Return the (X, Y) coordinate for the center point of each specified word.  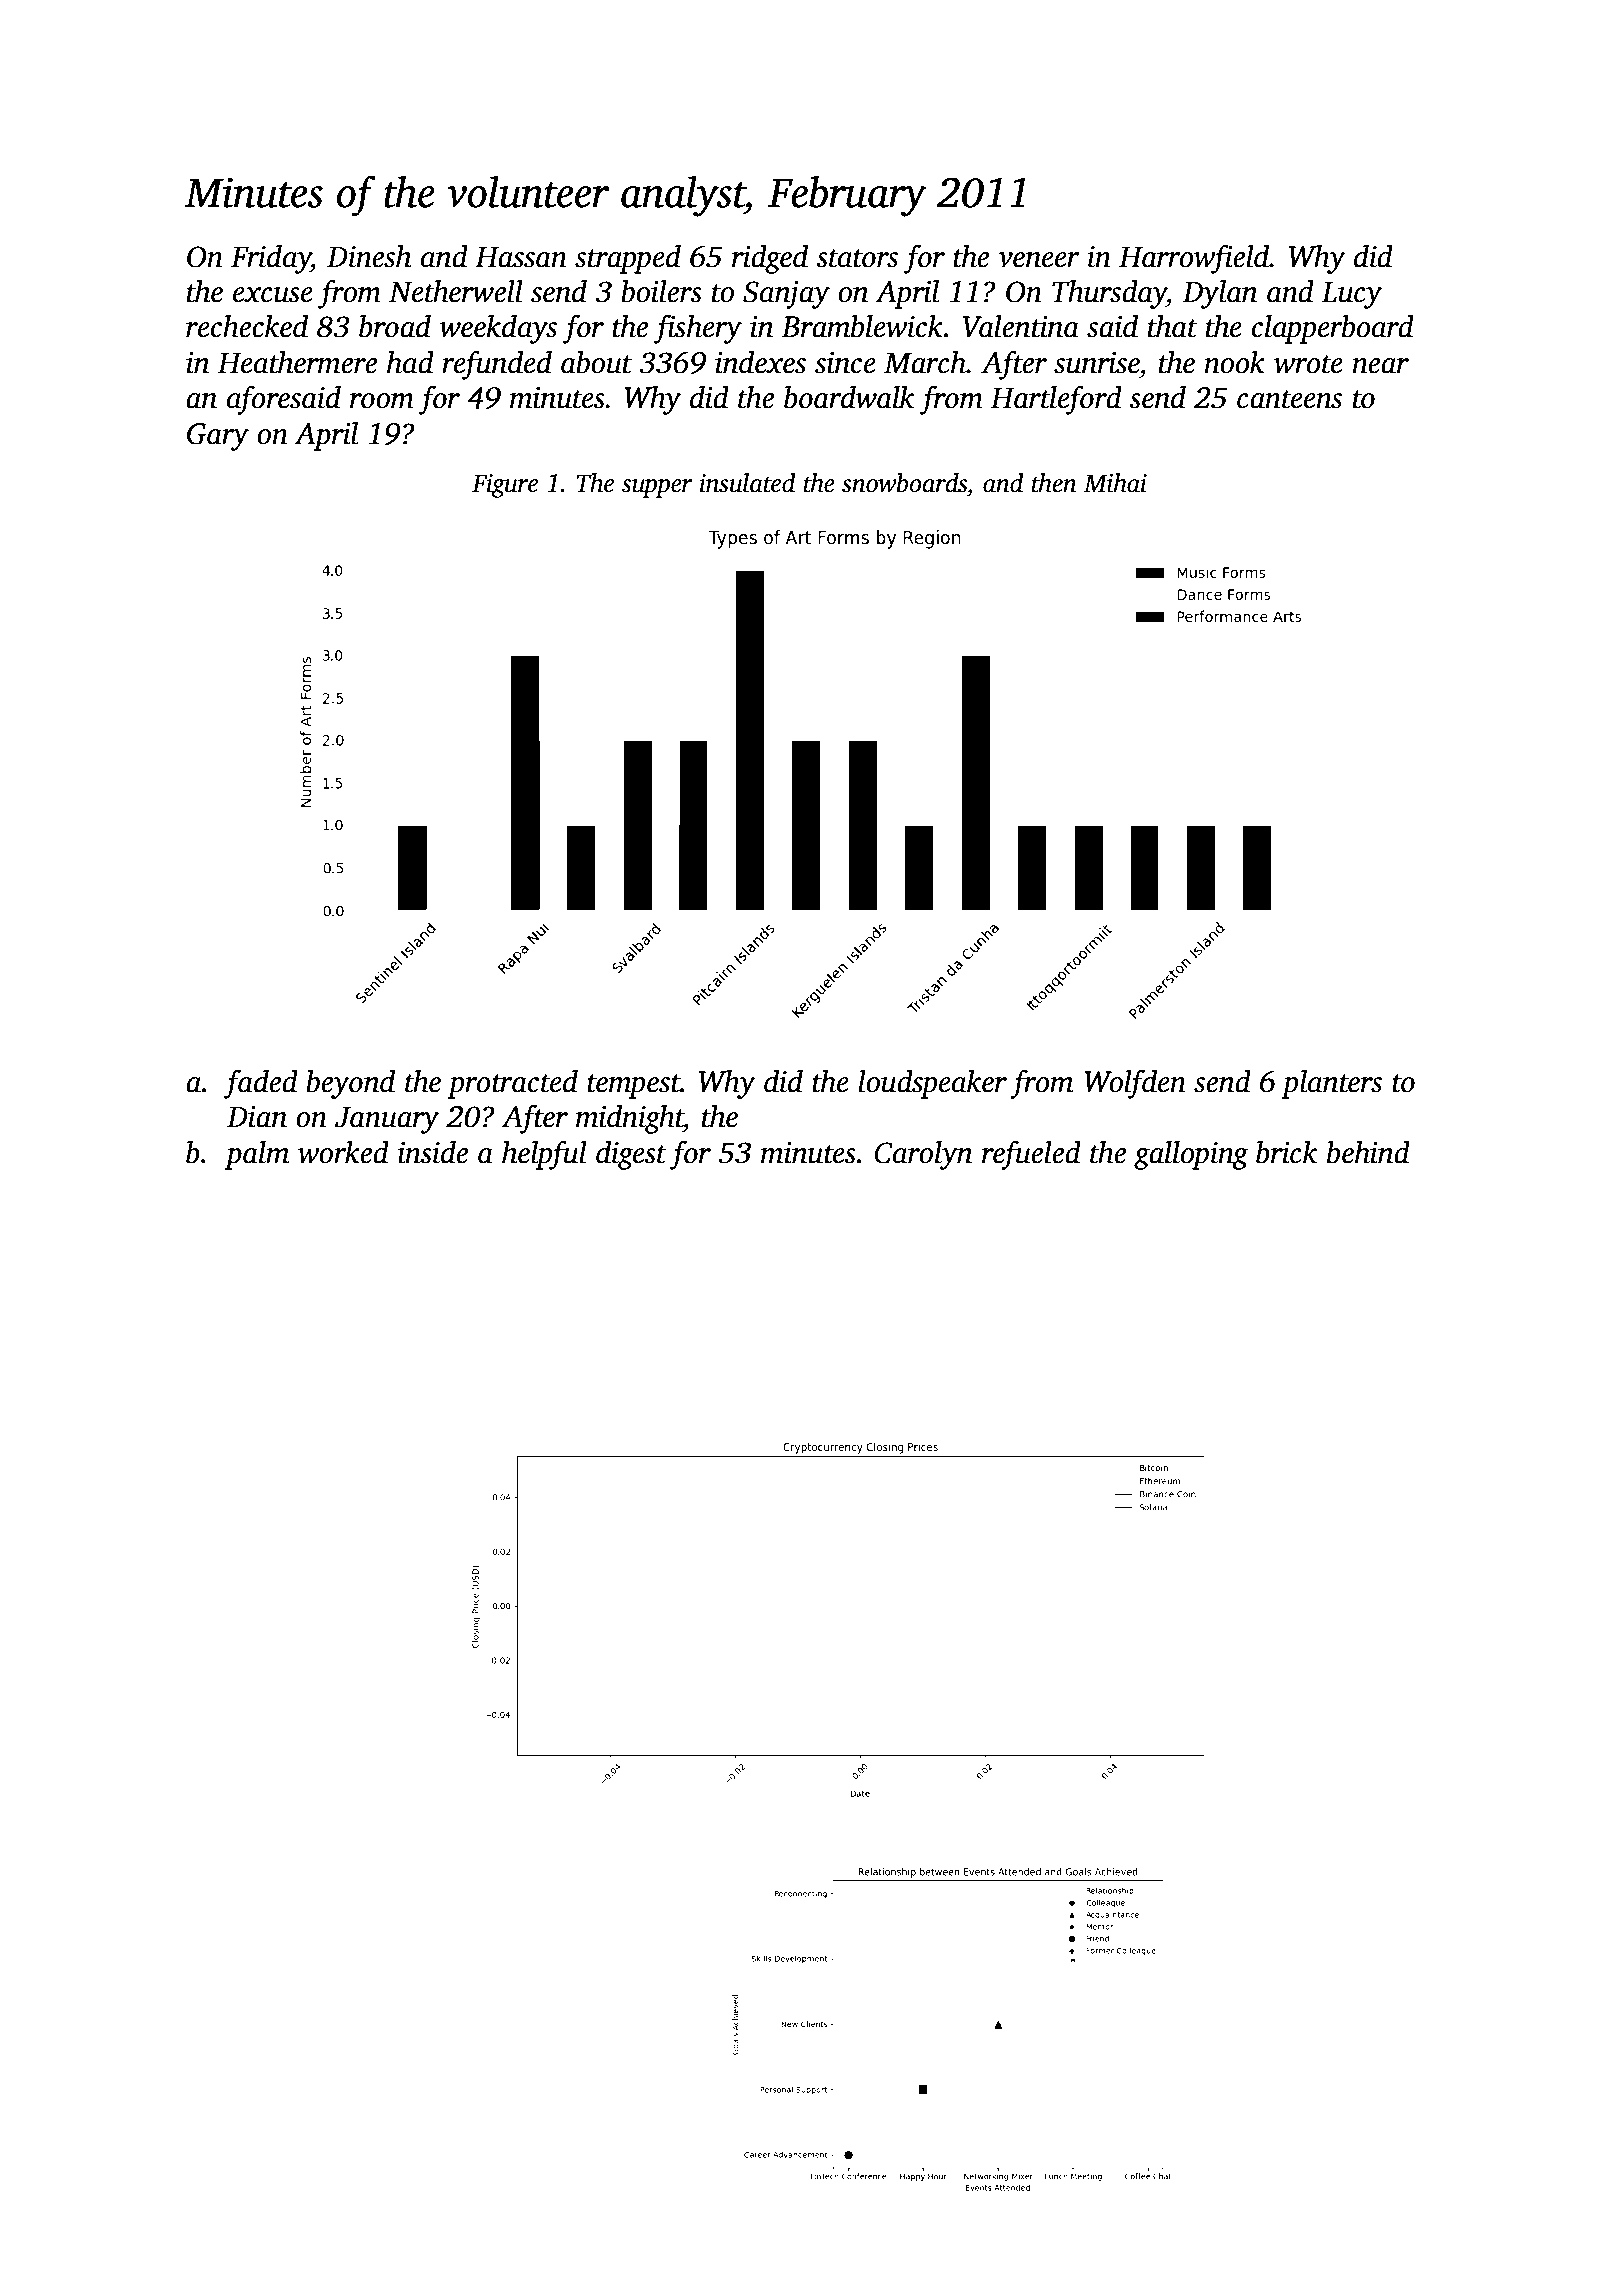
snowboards (904, 483)
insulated (747, 483)
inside (433, 1152)
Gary (218, 437)
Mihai (1115, 483)
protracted (512, 1084)
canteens (1289, 399)
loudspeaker (933, 1084)
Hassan (521, 257)
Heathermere (297, 362)
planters (1331, 1084)
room (382, 401)
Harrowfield (1194, 259)
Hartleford (1056, 400)
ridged (770, 259)
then (1054, 483)
